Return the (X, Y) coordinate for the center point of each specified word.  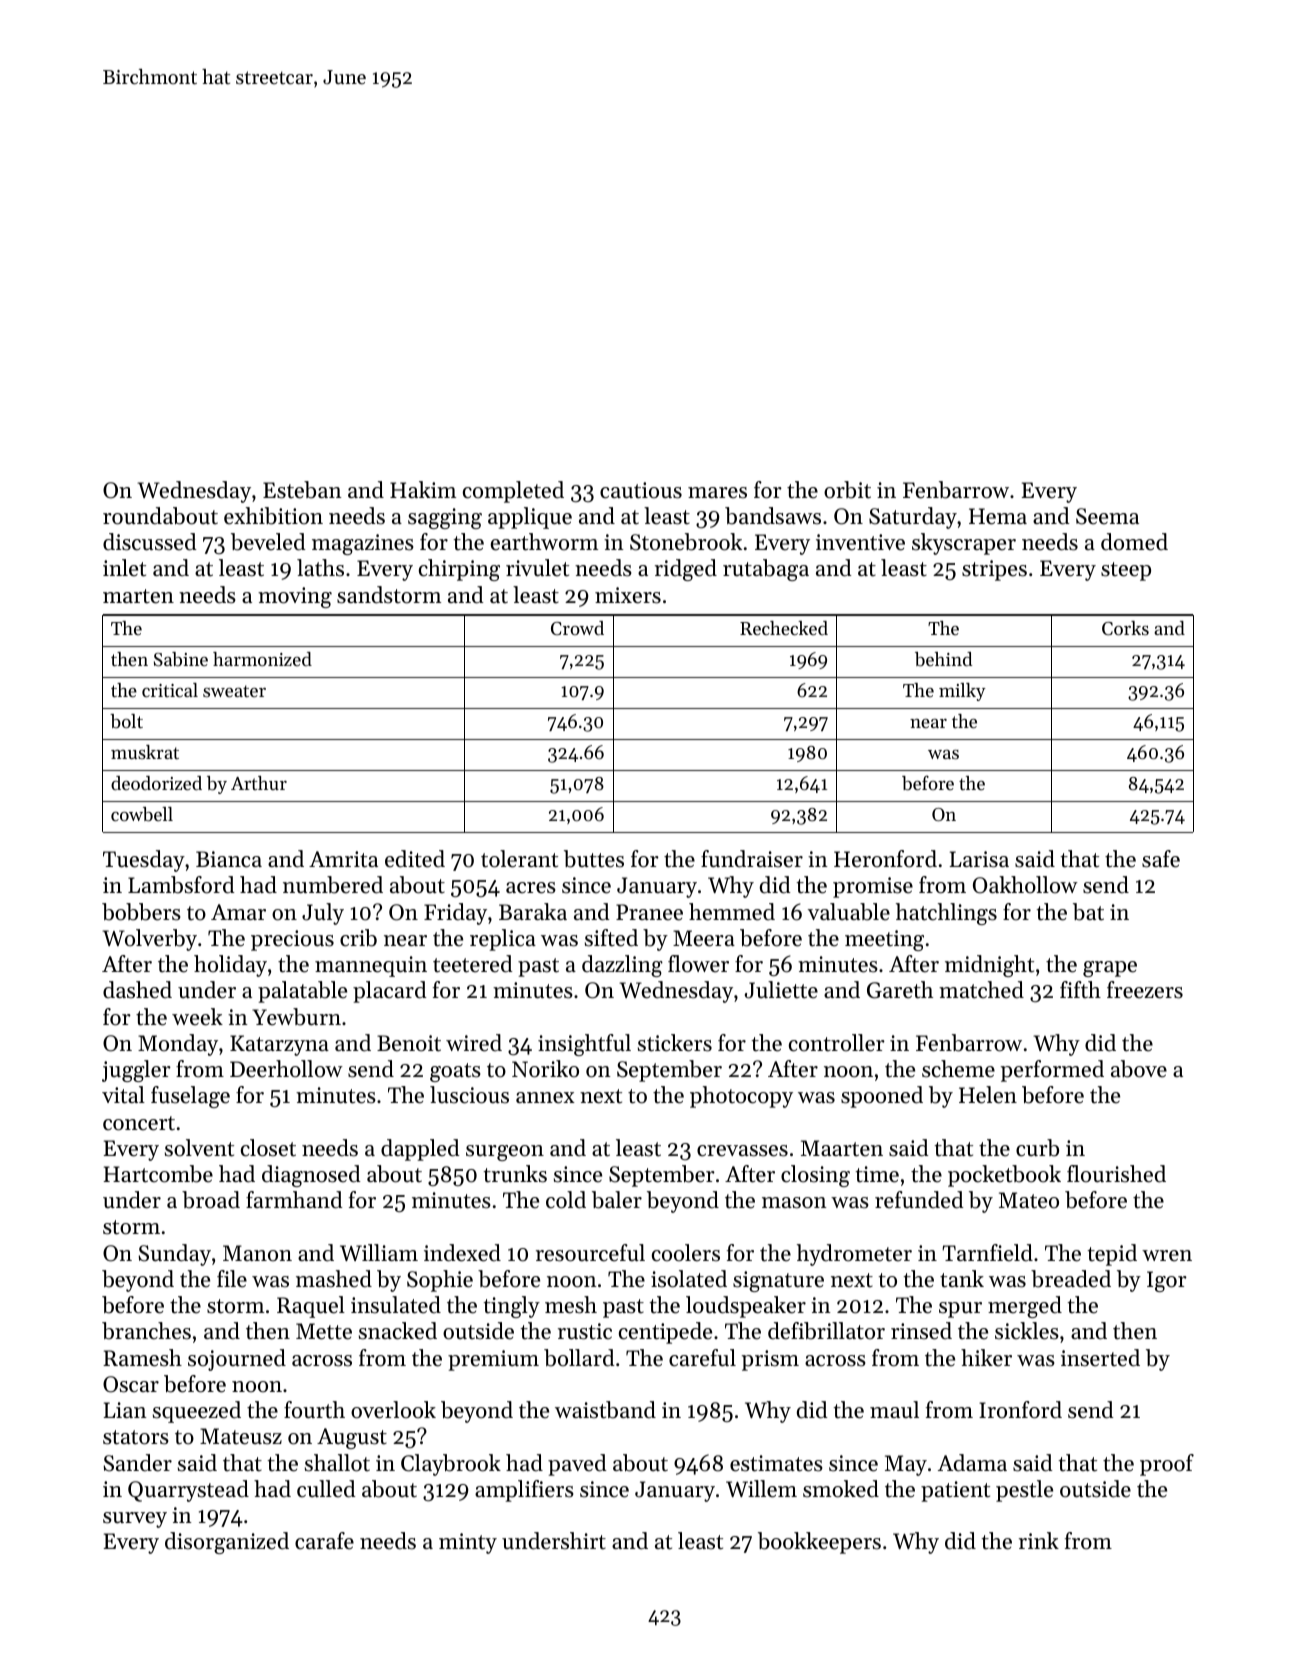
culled (326, 1489)
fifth (1080, 990)
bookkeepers (819, 1543)
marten (138, 596)
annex (545, 1098)
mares (717, 493)
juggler (136, 1071)
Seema (1107, 516)
